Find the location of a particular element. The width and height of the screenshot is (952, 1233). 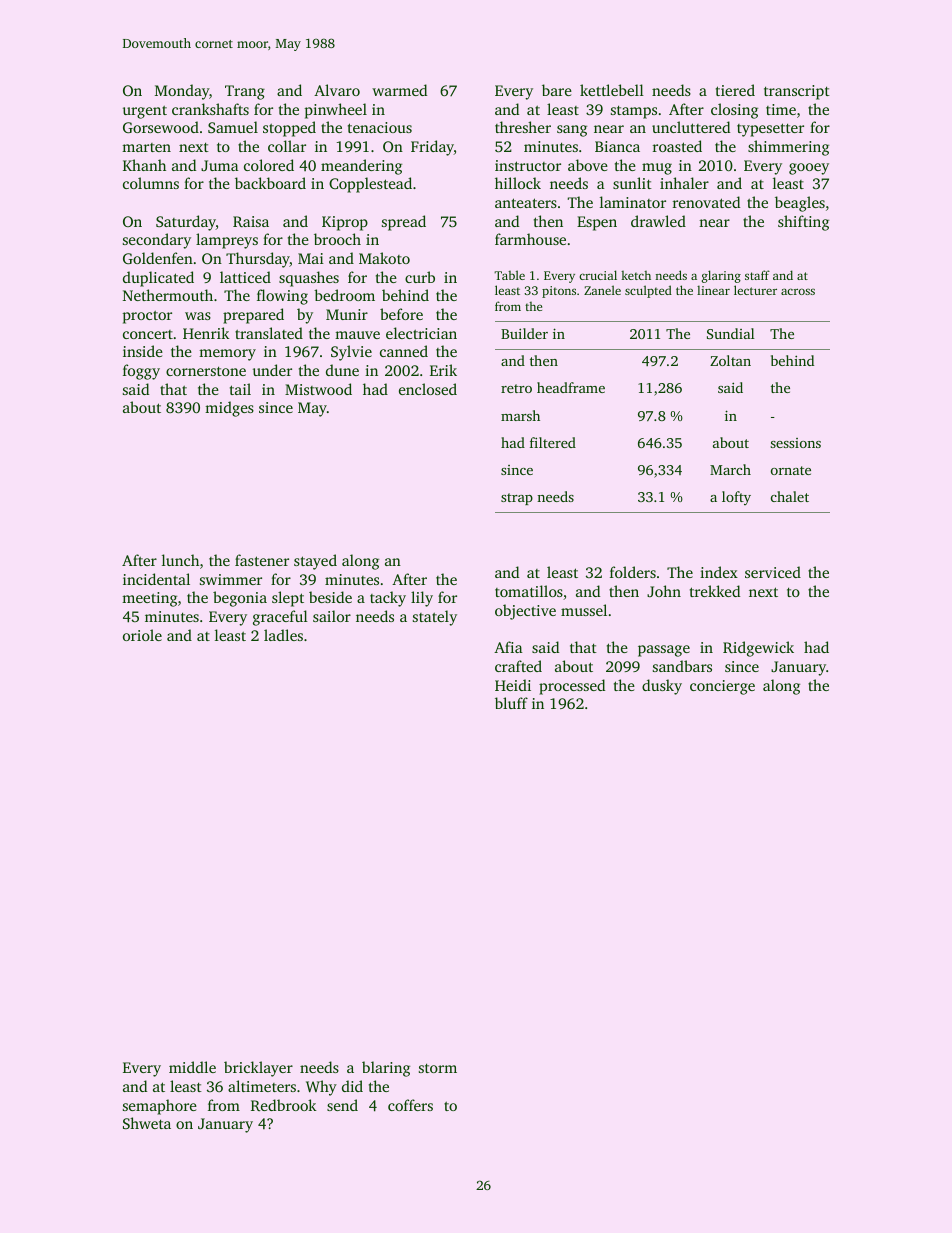

dusky is located at coordinates (662, 687).
